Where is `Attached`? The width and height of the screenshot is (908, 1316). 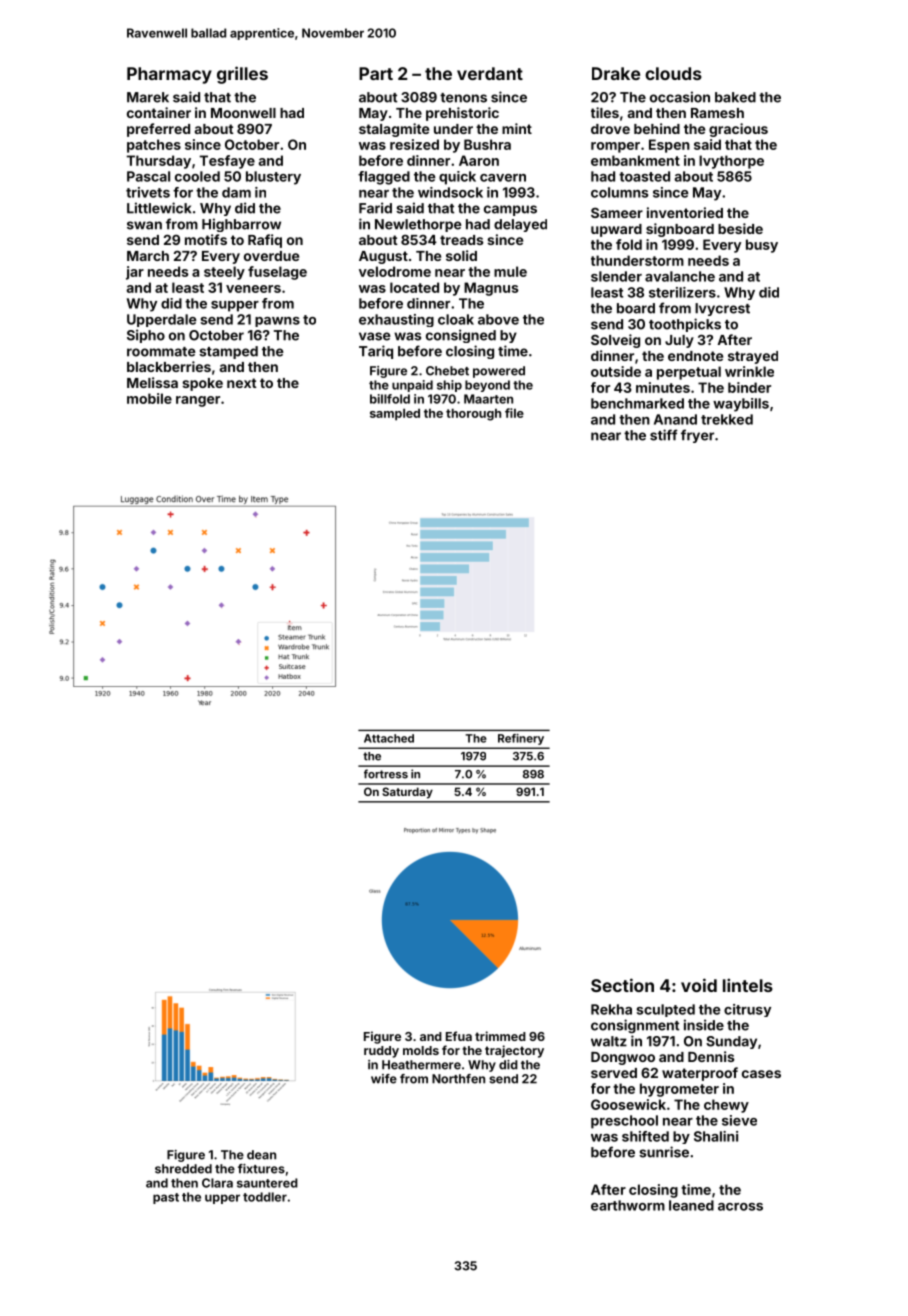 Attached is located at coordinates (389, 738).
